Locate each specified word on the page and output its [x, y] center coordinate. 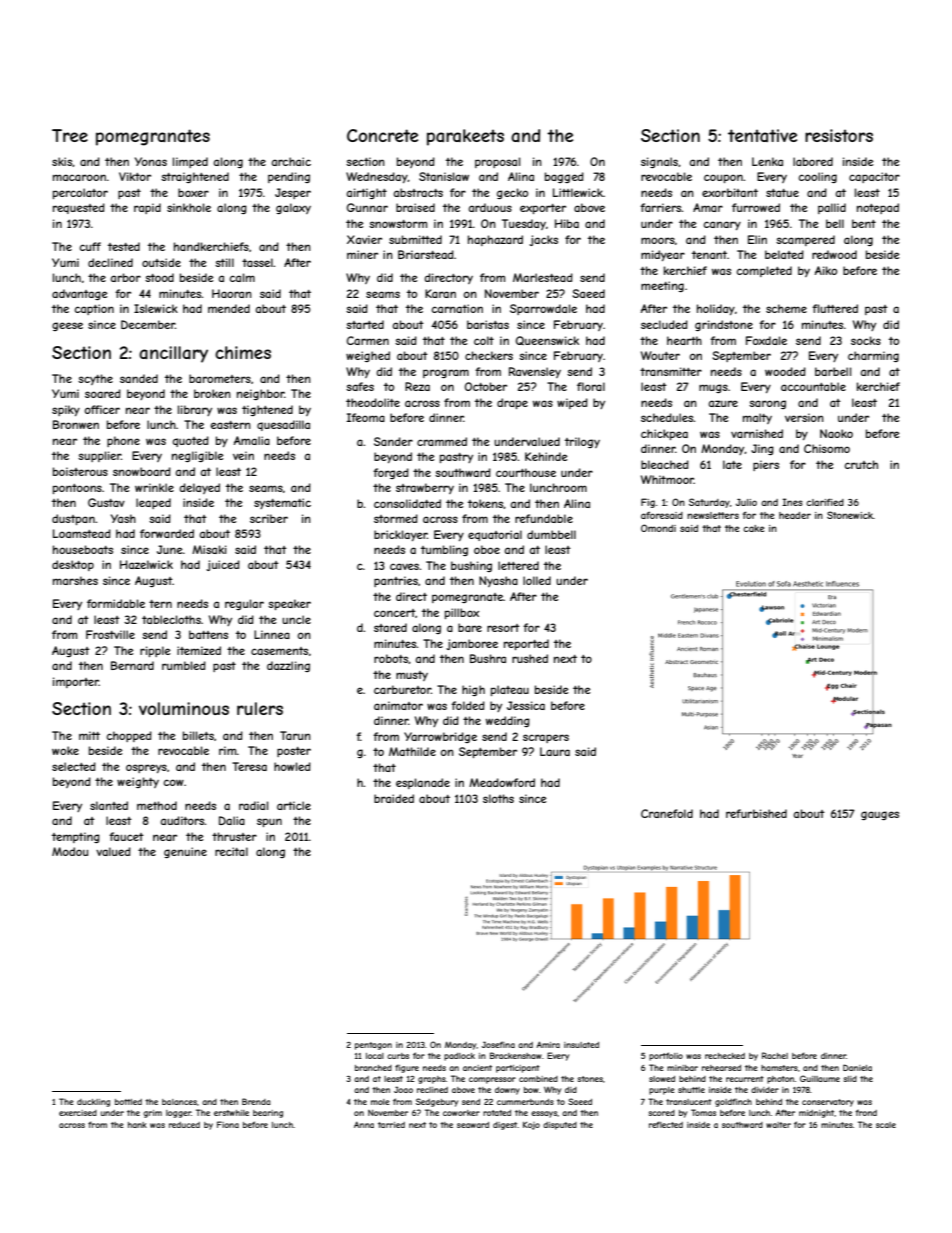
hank [137, 1125]
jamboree [472, 644]
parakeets [465, 137]
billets [198, 735]
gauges [880, 815]
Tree [70, 135]
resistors [839, 135]
